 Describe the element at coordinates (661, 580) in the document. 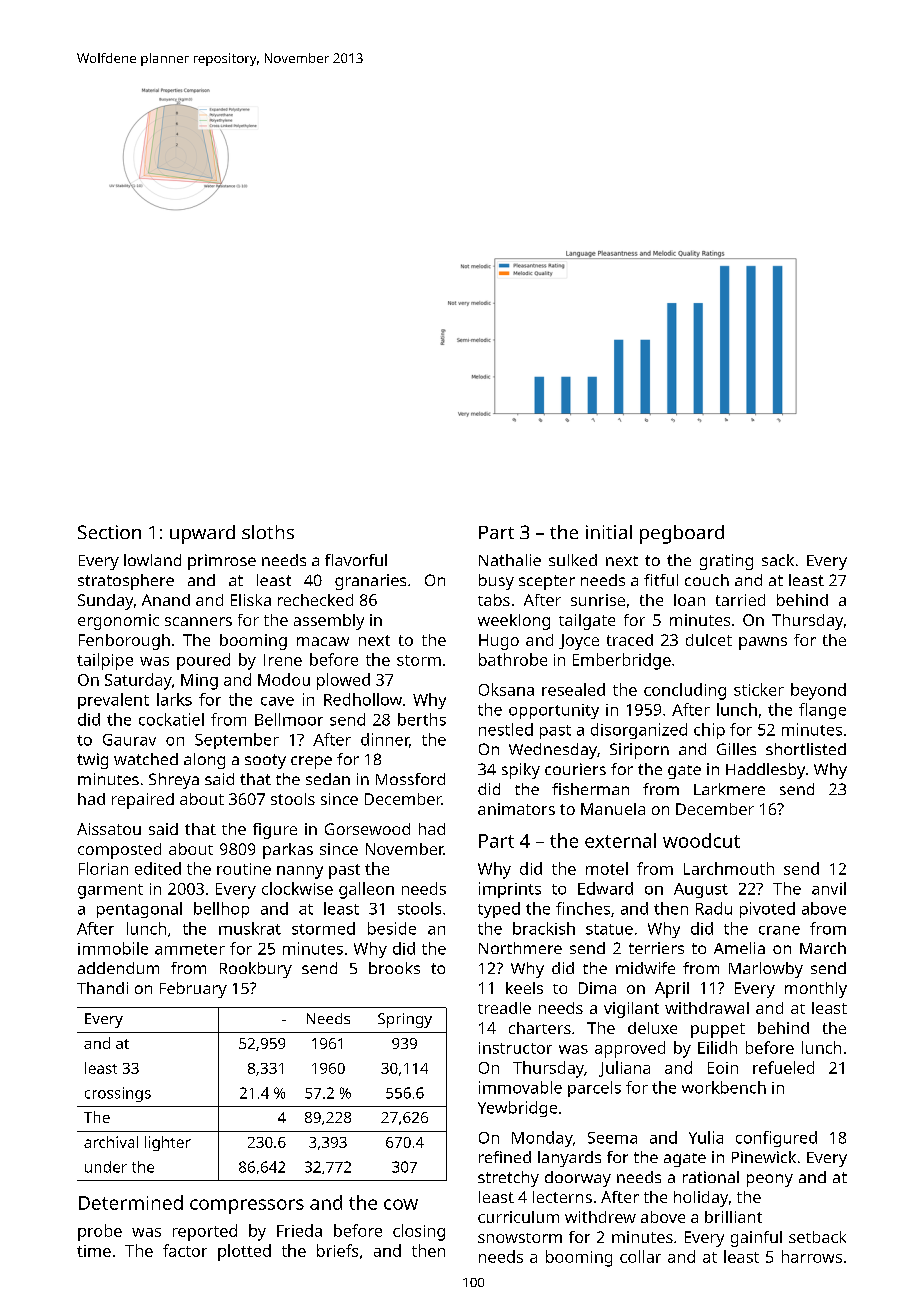

I see `fitful` at that location.
